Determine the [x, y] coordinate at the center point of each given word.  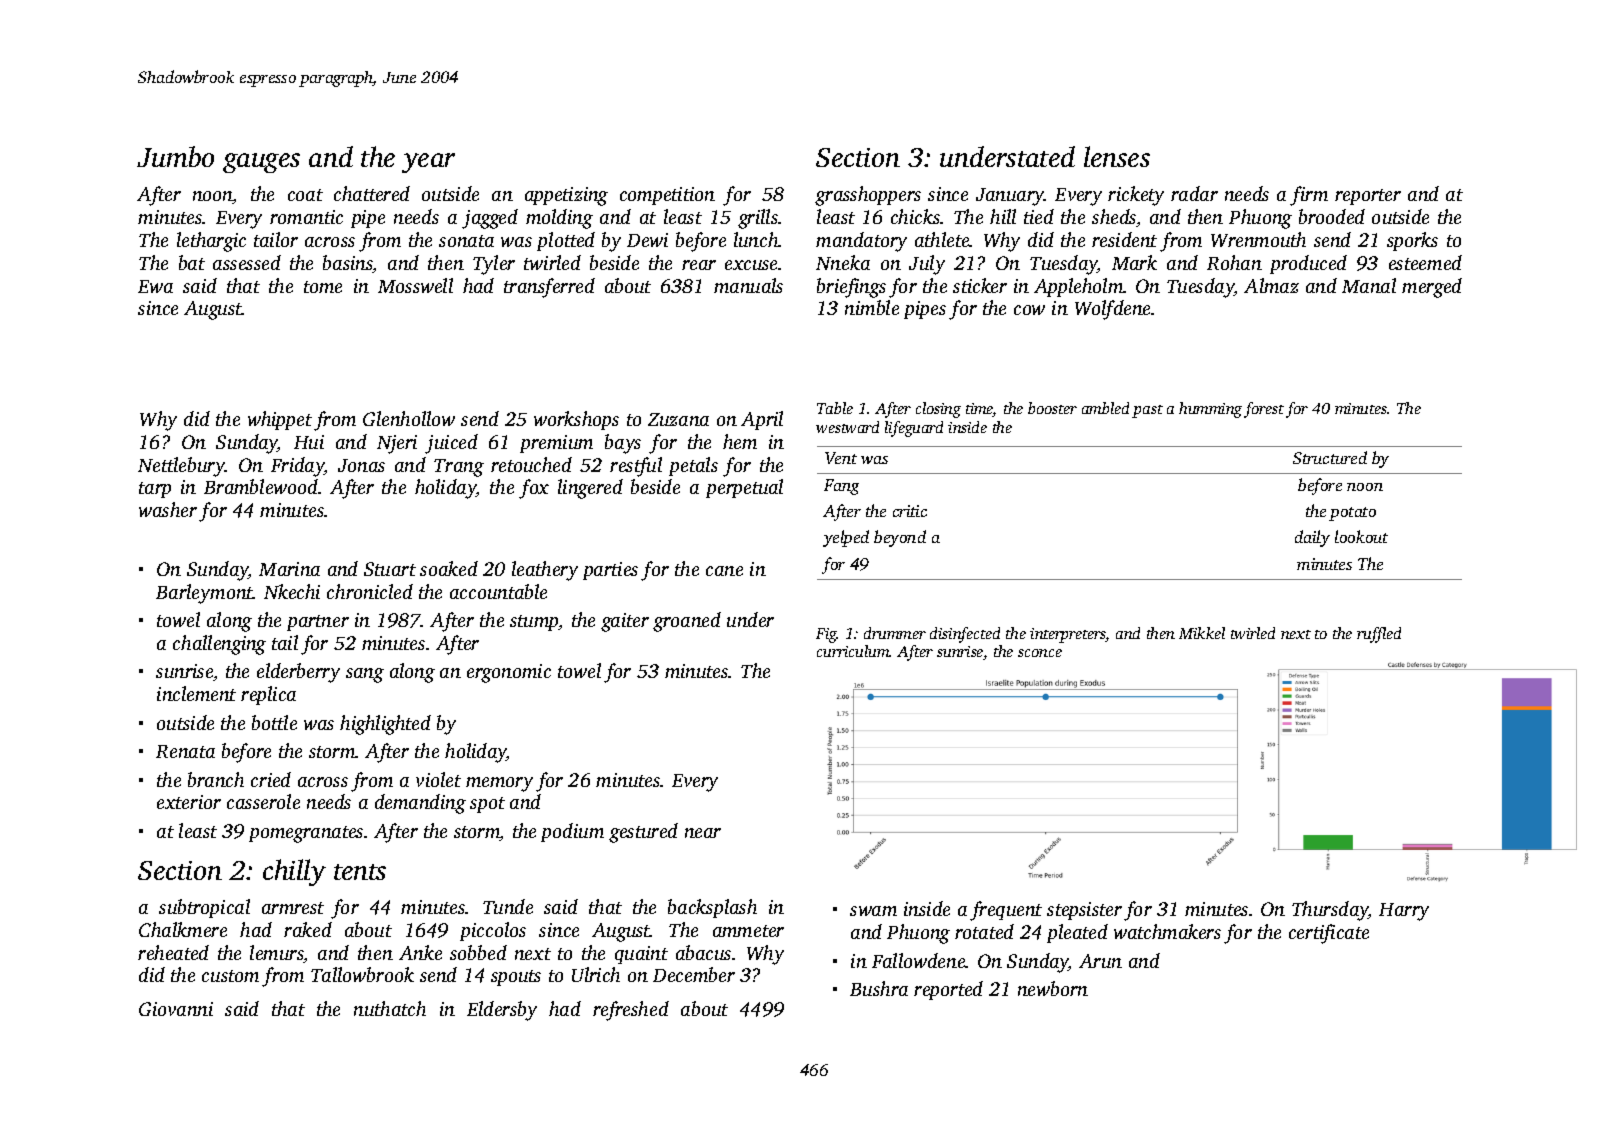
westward [847, 427]
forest [1264, 410]
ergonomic [509, 673]
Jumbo [175, 156]
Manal [1369, 285]
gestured [643, 833]
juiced [451, 444]
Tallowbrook [362, 974]
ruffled [1379, 635]
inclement [196, 693]
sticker [980, 285]
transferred [549, 288]
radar [1194, 193]
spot [487, 805]
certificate [1329, 934]
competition [667, 196]
